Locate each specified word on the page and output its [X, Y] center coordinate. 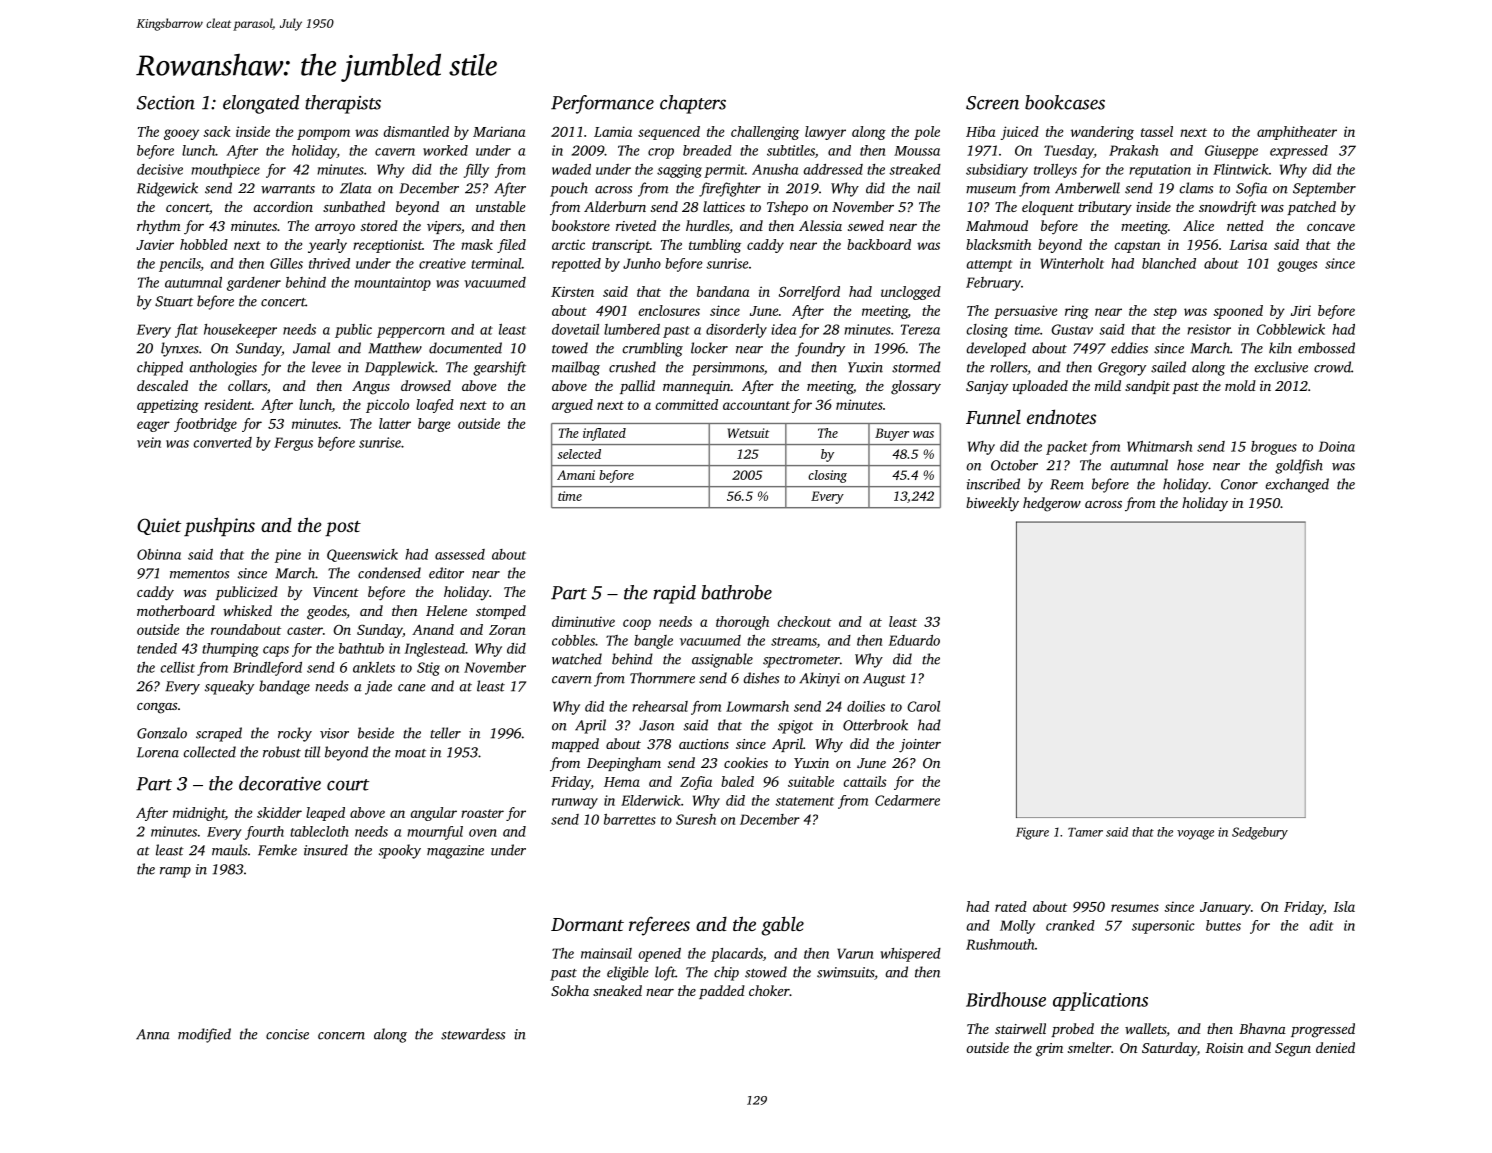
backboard [879, 244]
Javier [155, 244]
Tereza [920, 329]
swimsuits [845, 972]
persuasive [1025, 312]
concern [341, 1036]
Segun [1293, 1050]
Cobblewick [1291, 329]
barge [434, 425]
